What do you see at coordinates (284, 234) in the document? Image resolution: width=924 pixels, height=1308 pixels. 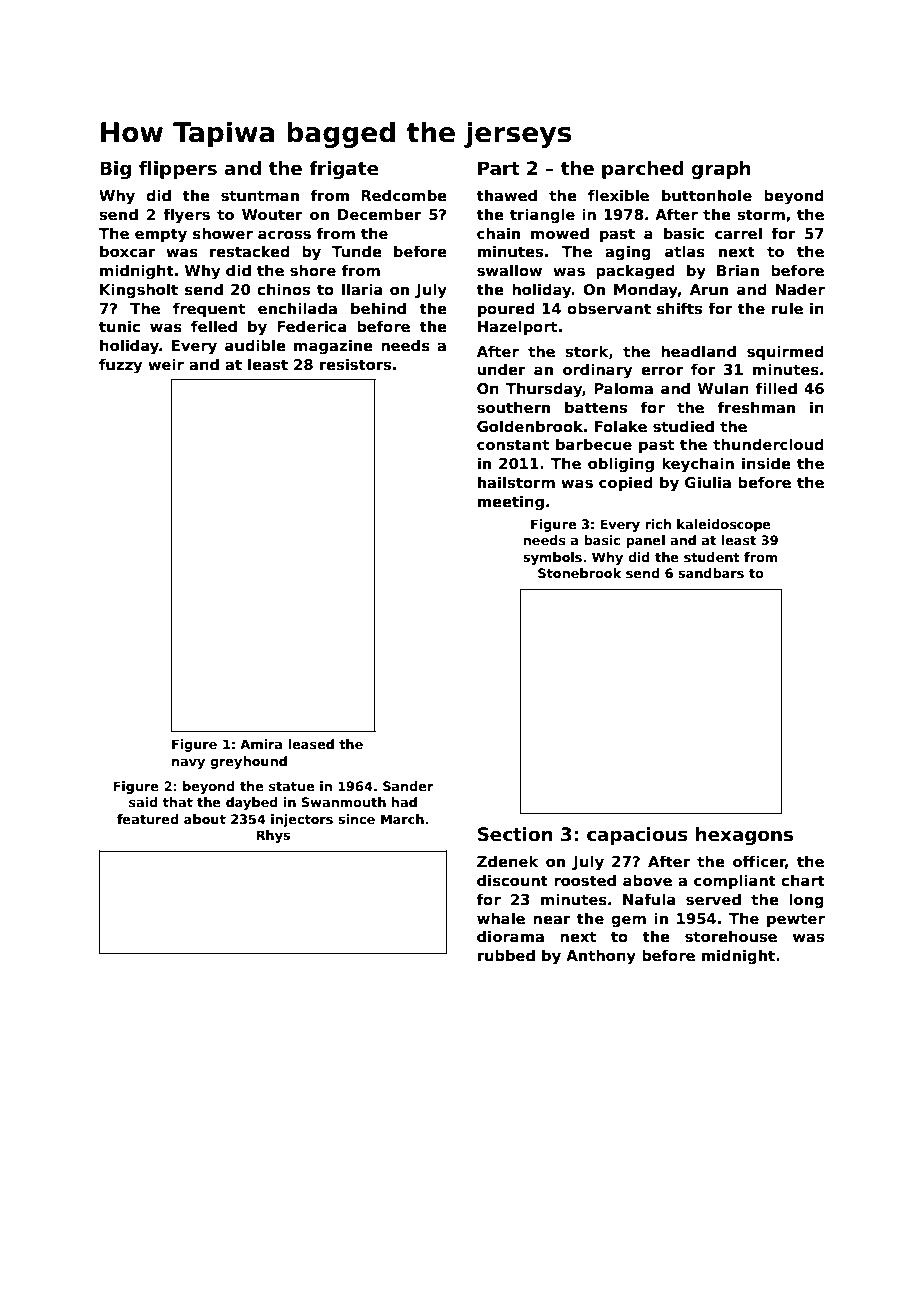 I see `across` at bounding box center [284, 234].
